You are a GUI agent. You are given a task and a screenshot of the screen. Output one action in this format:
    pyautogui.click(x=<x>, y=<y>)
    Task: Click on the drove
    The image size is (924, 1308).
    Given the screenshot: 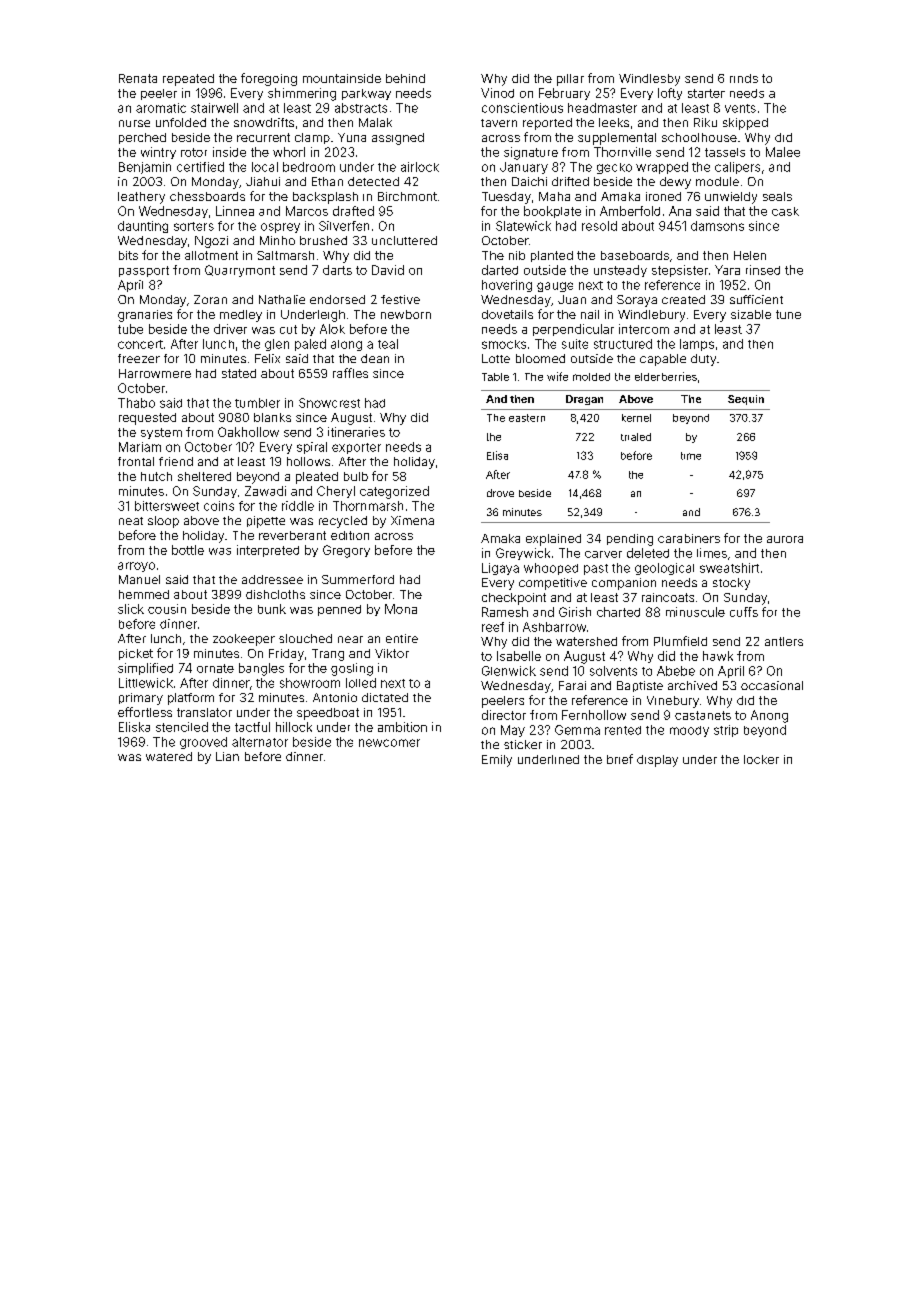 What is the action you would take?
    pyautogui.click(x=500, y=493)
